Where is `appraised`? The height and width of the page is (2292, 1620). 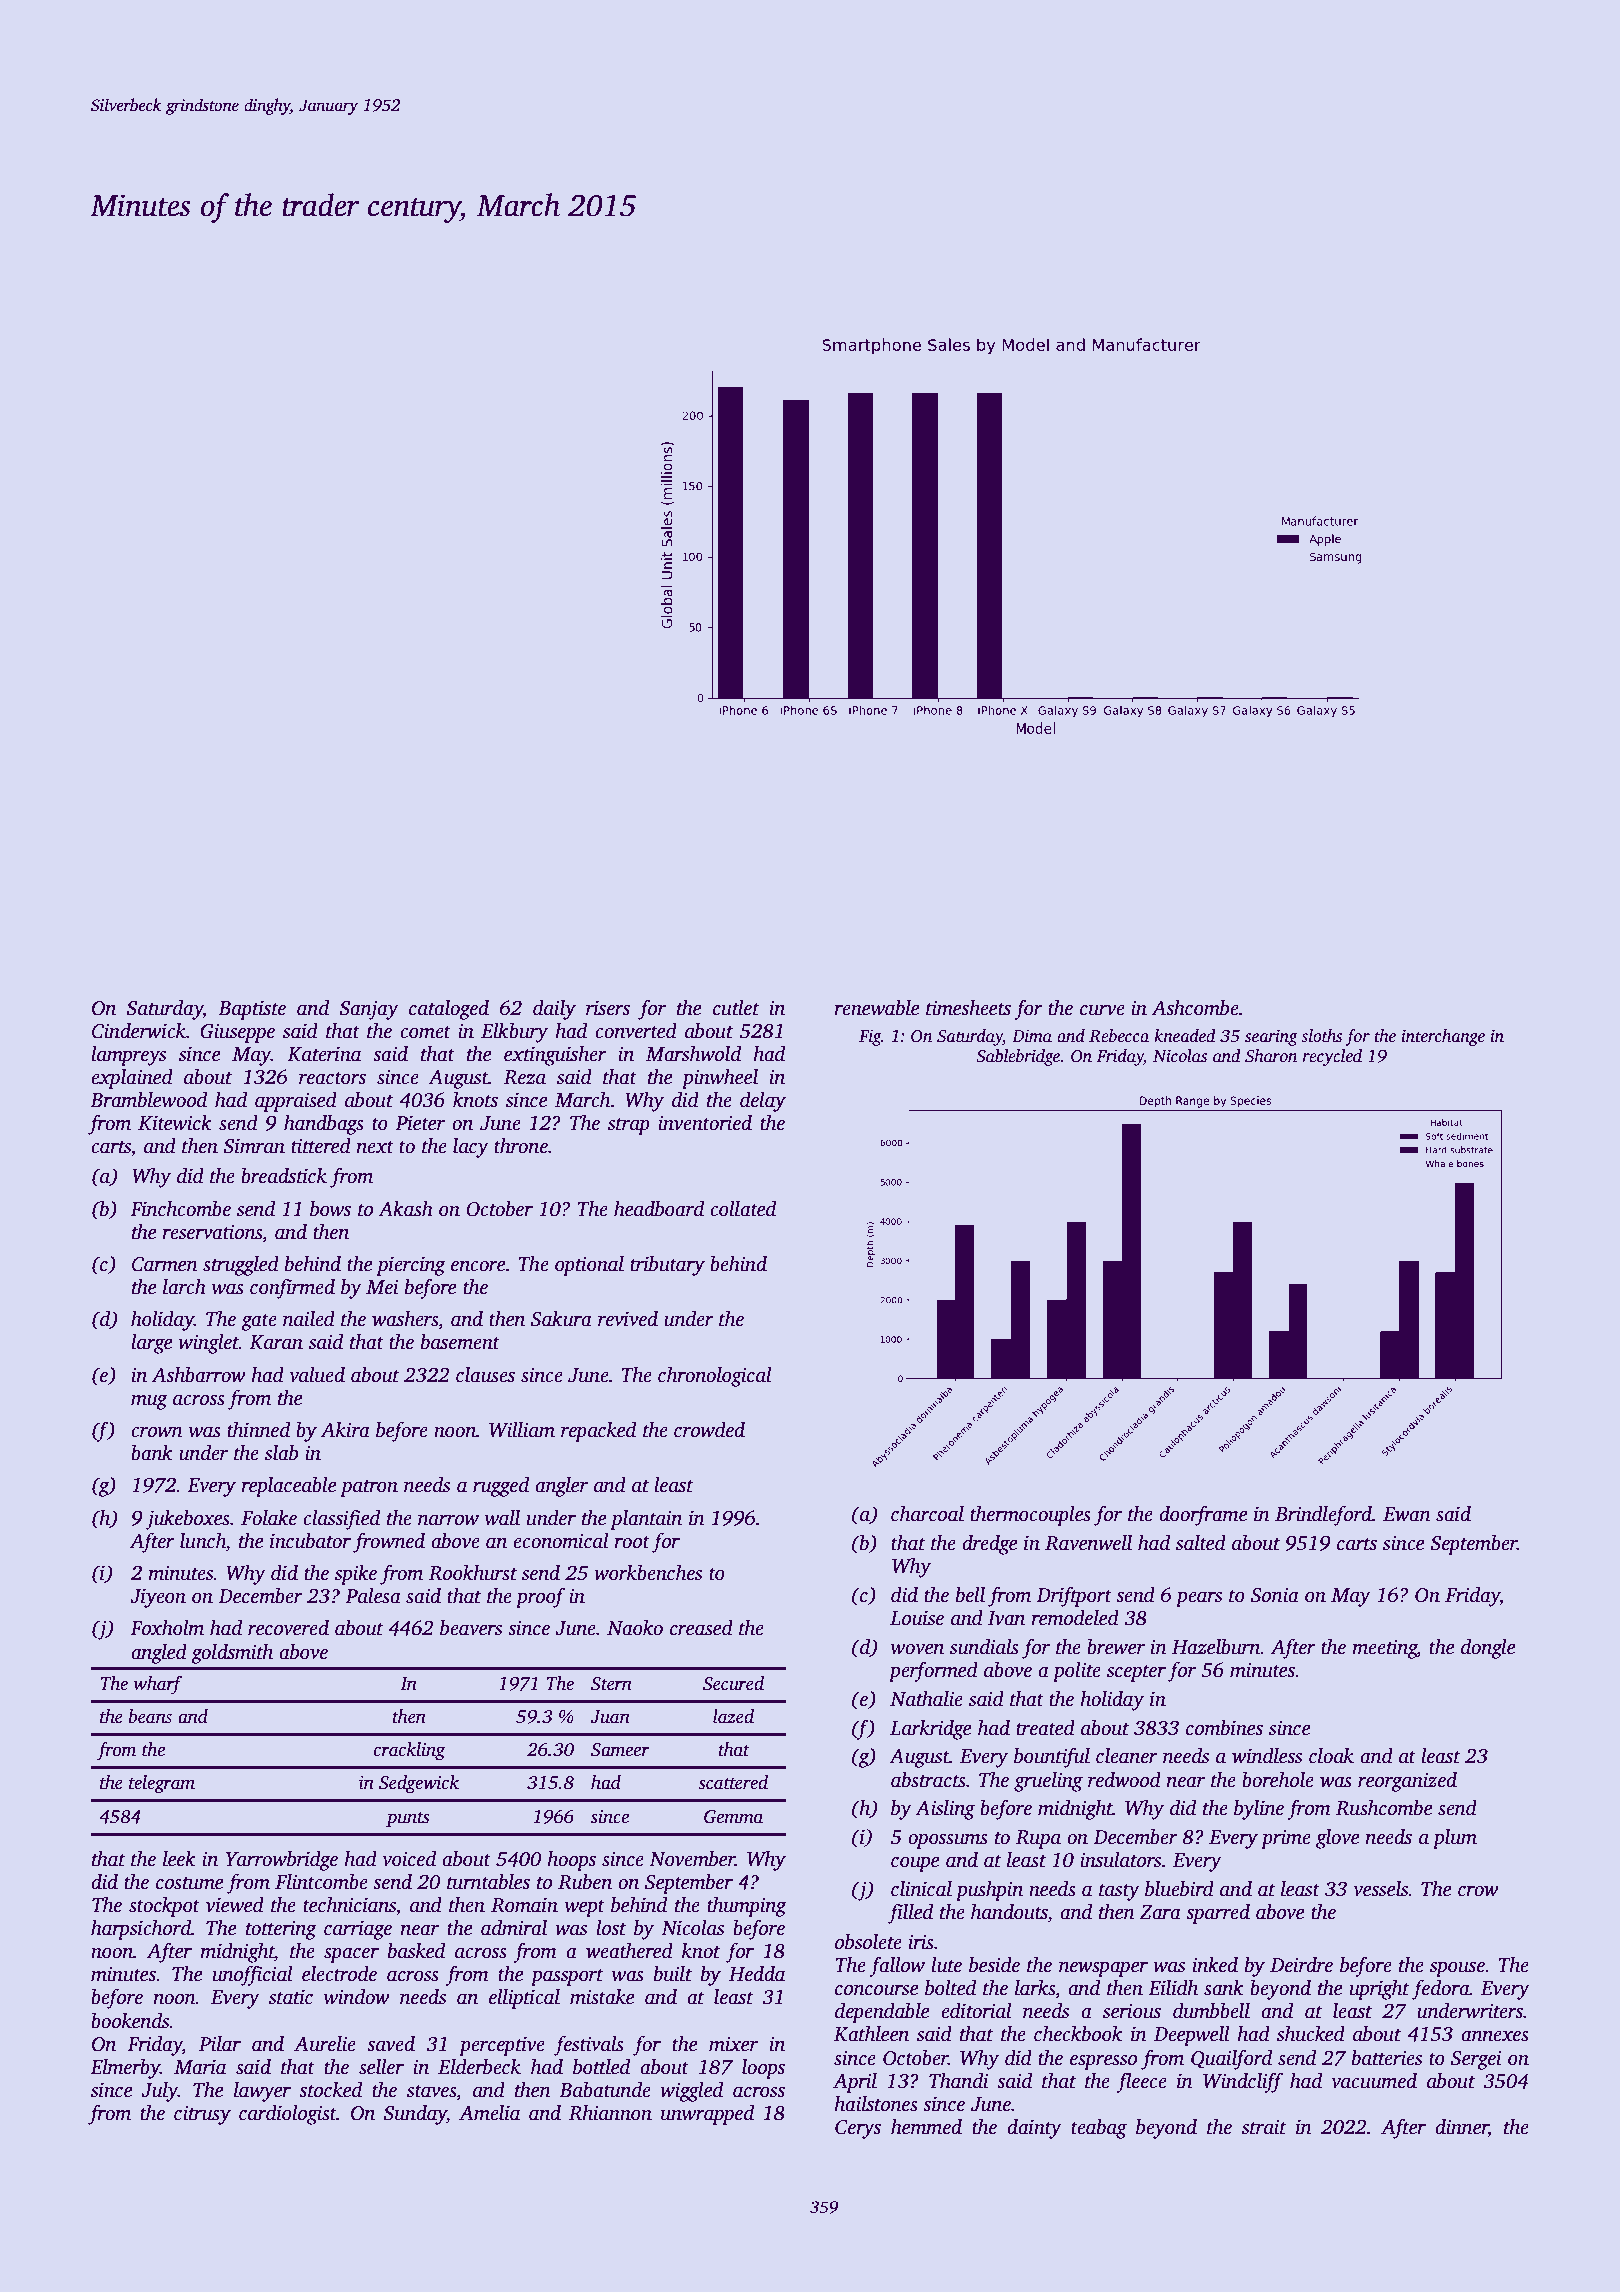
appraised is located at coordinates (296, 1102).
